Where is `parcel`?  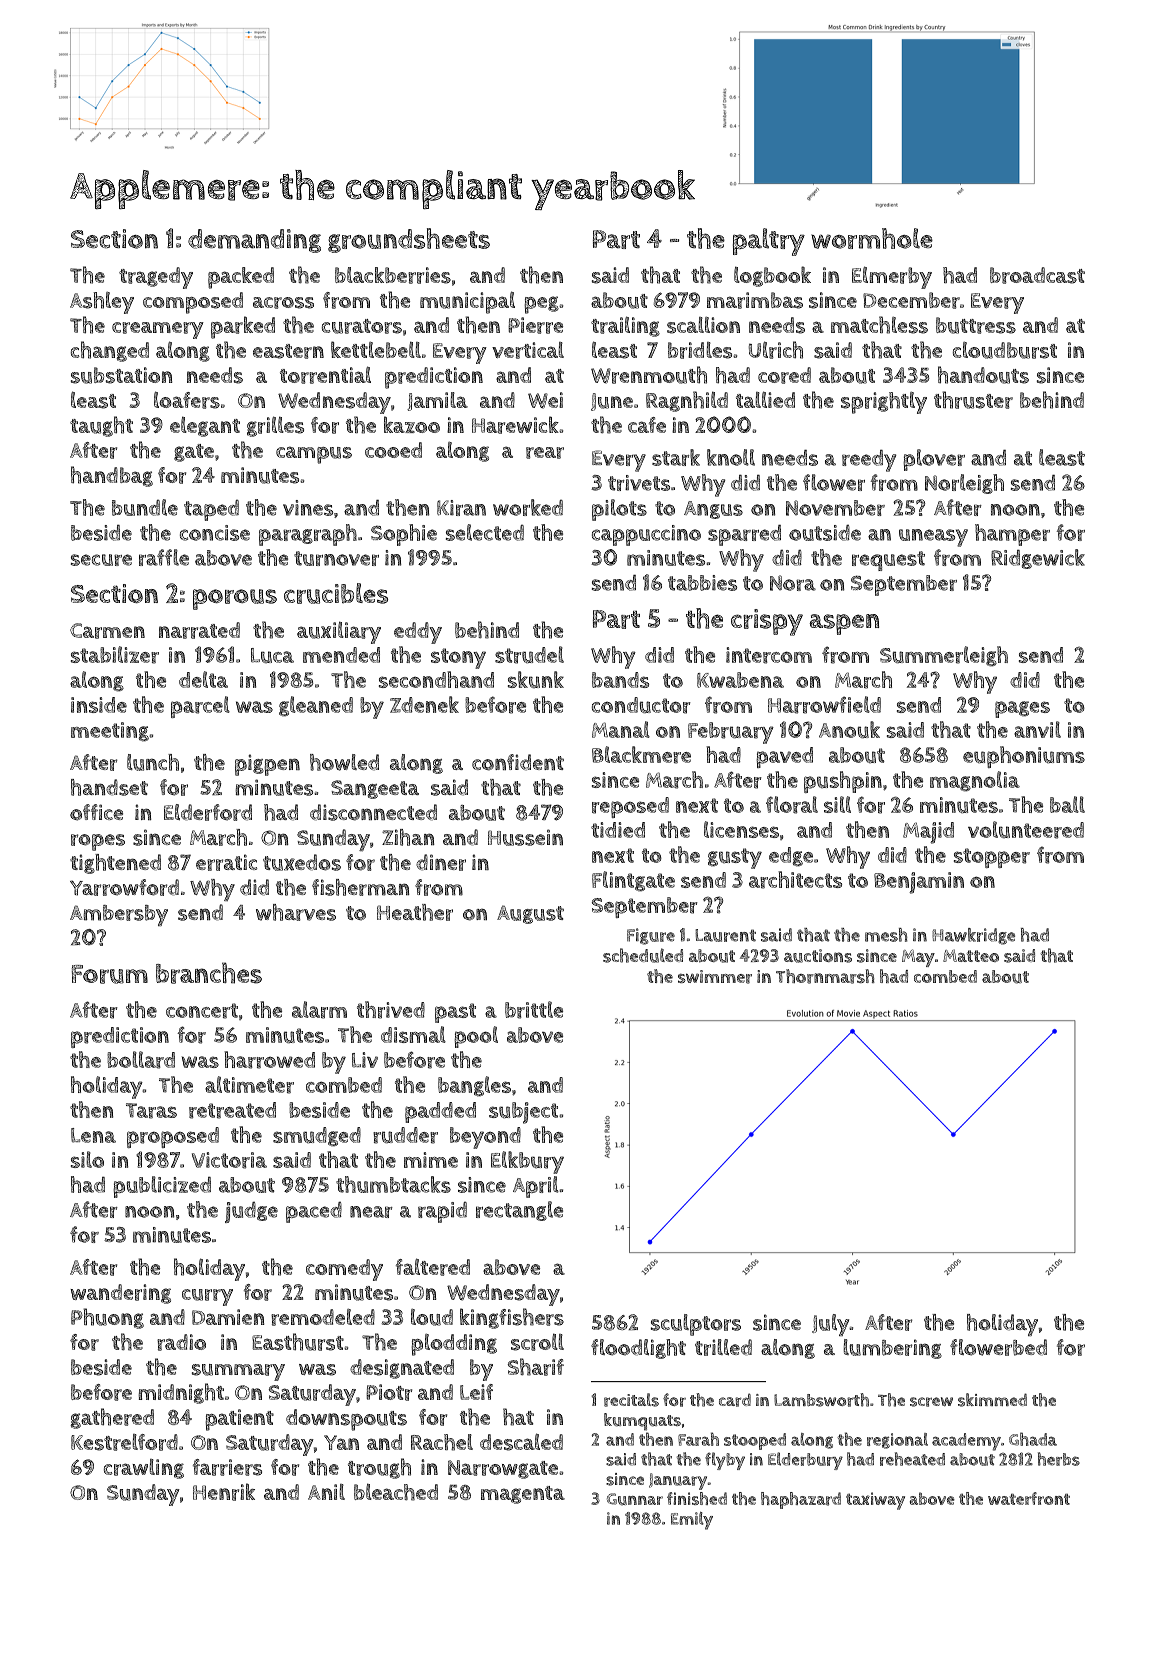
parcel is located at coordinates (200, 707).
